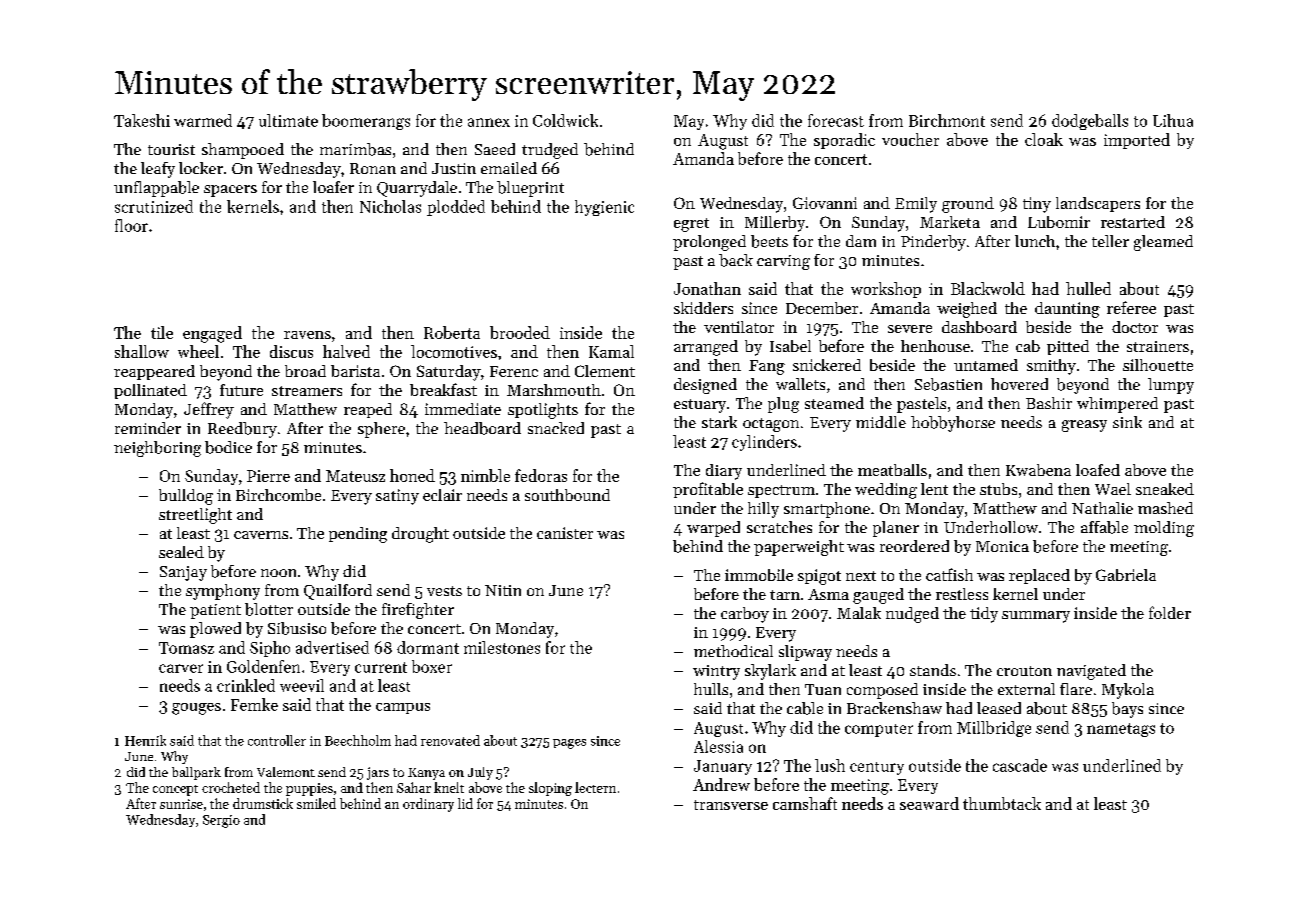 The height and width of the page is (924, 1308). Describe the element at coordinates (912, 615) in the page. I see `nudged` at that location.
